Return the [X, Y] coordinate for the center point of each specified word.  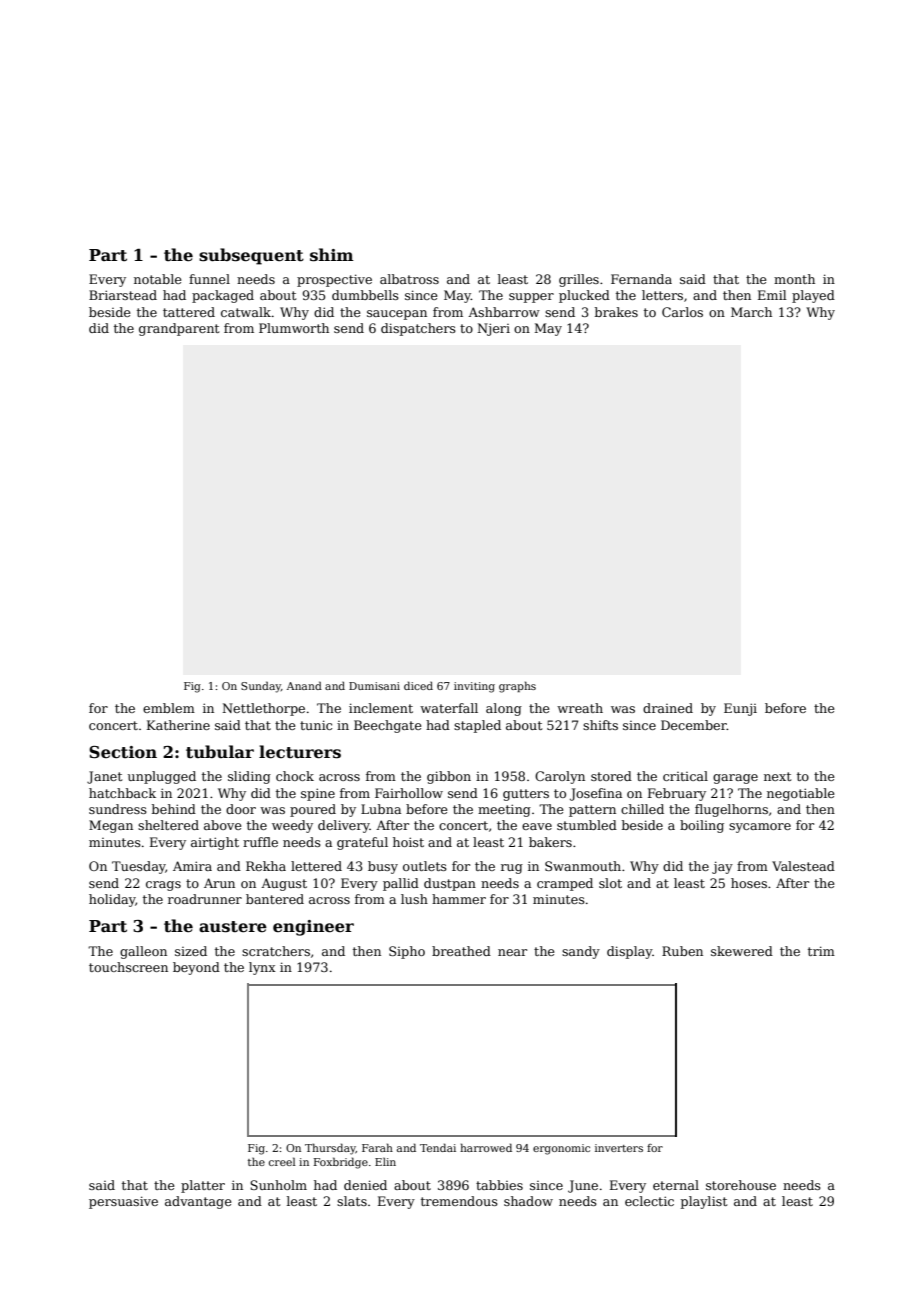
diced [418, 685]
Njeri [493, 329]
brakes [616, 312]
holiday [112, 900]
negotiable [801, 794]
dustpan [450, 884]
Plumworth [294, 328]
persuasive [123, 1202]
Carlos [682, 312]
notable [158, 279]
